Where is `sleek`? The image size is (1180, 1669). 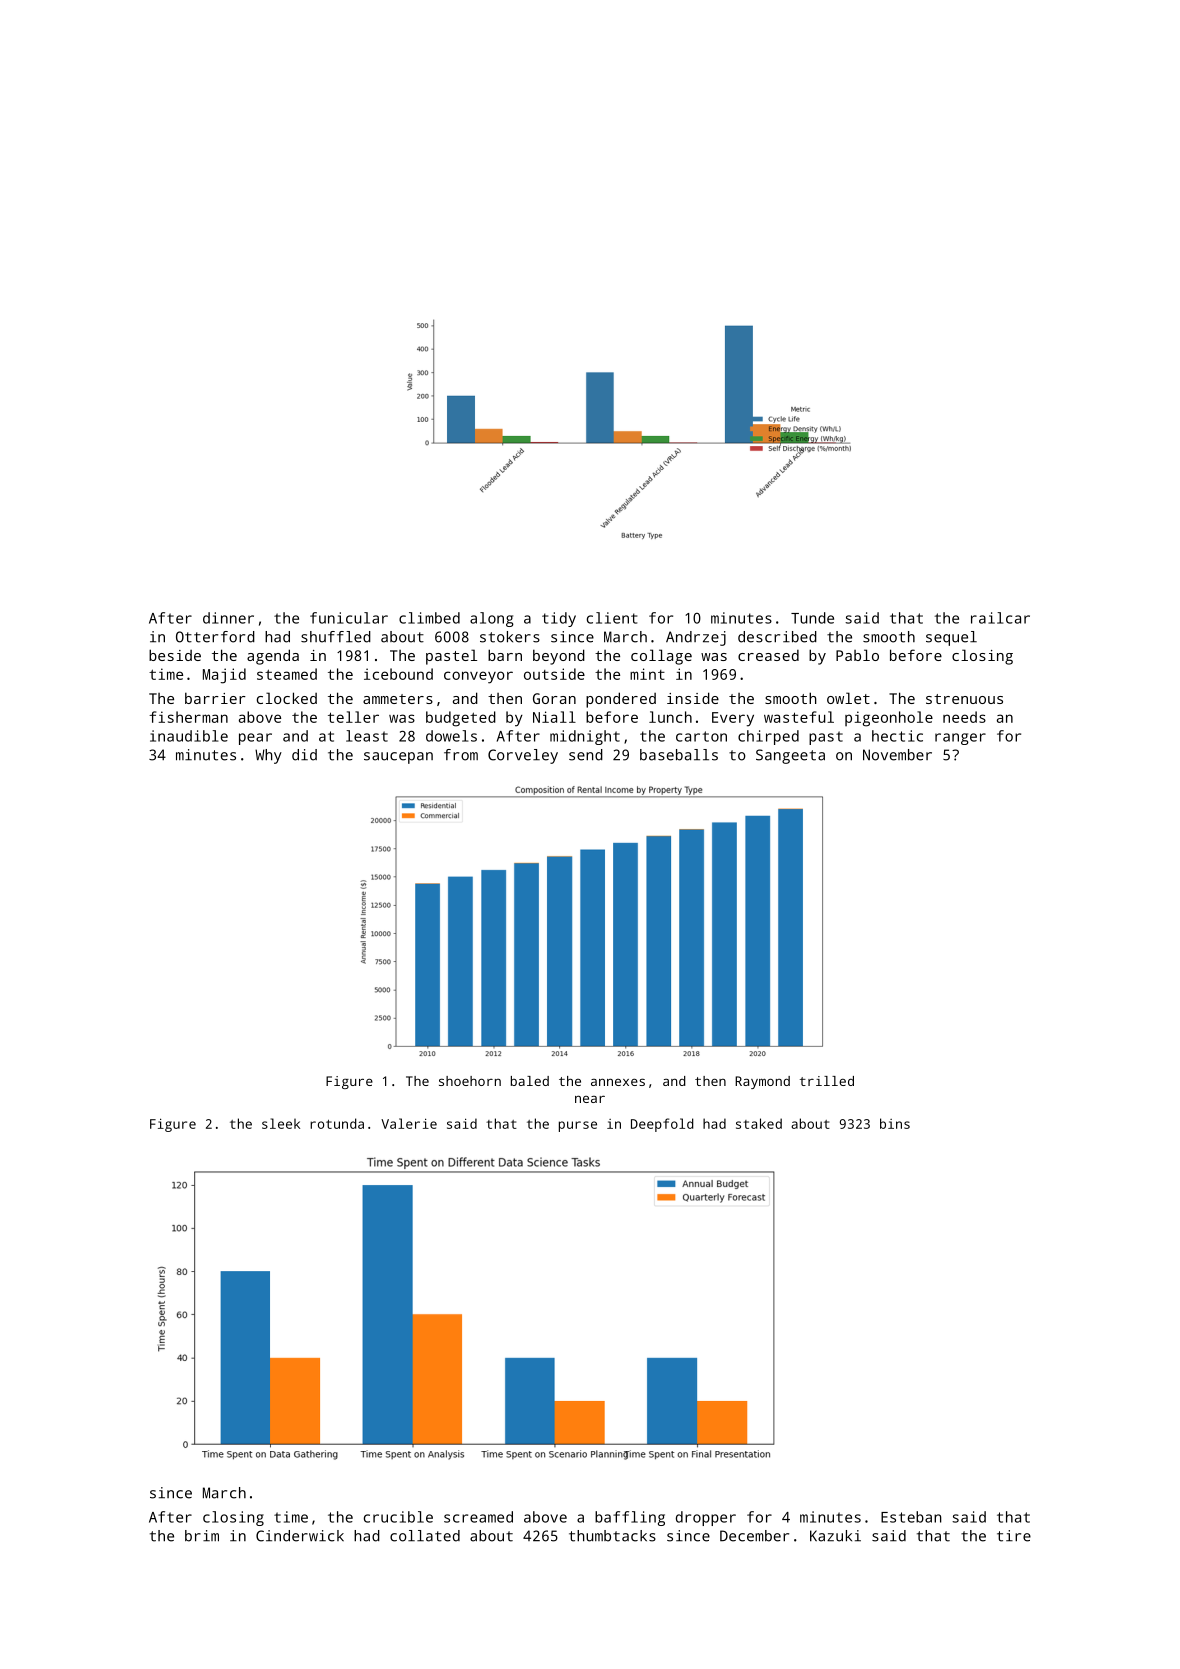
sleek is located at coordinates (281, 1123).
